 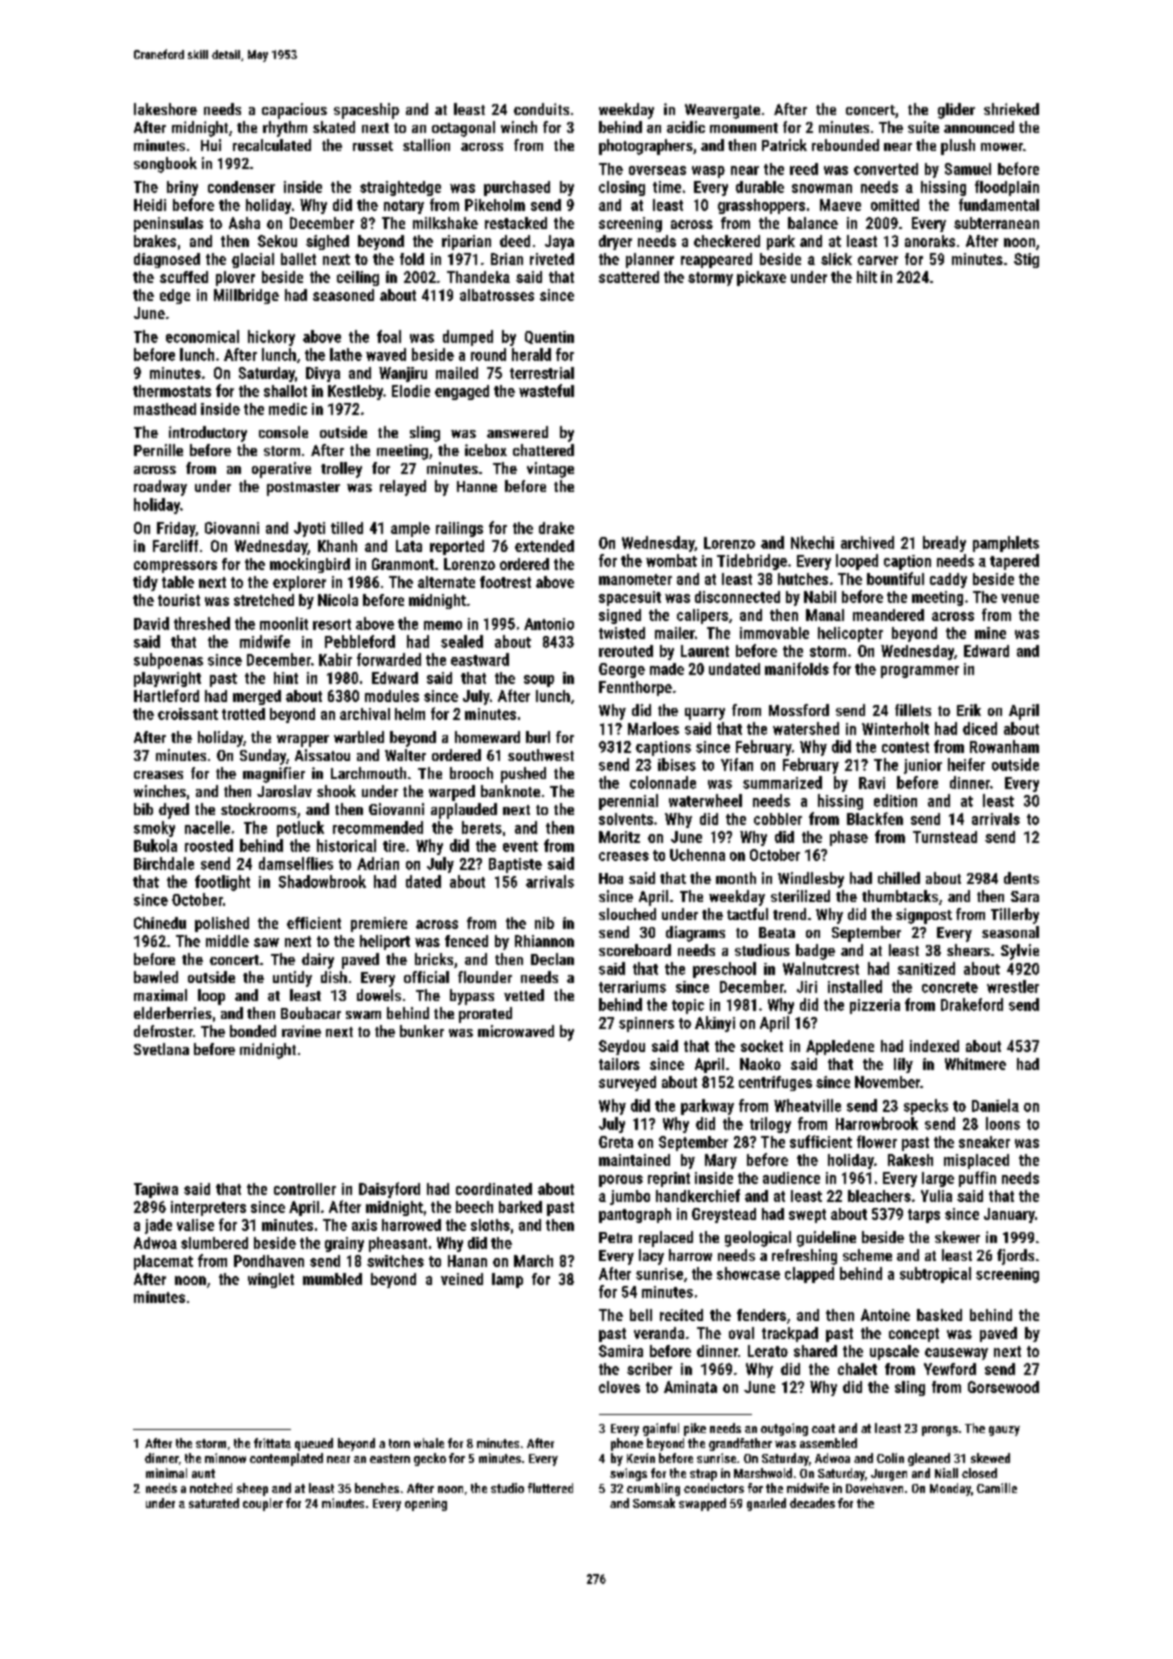 What do you see at coordinates (161, 1049) in the document?
I see `Svetlana` at bounding box center [161, 1049].
